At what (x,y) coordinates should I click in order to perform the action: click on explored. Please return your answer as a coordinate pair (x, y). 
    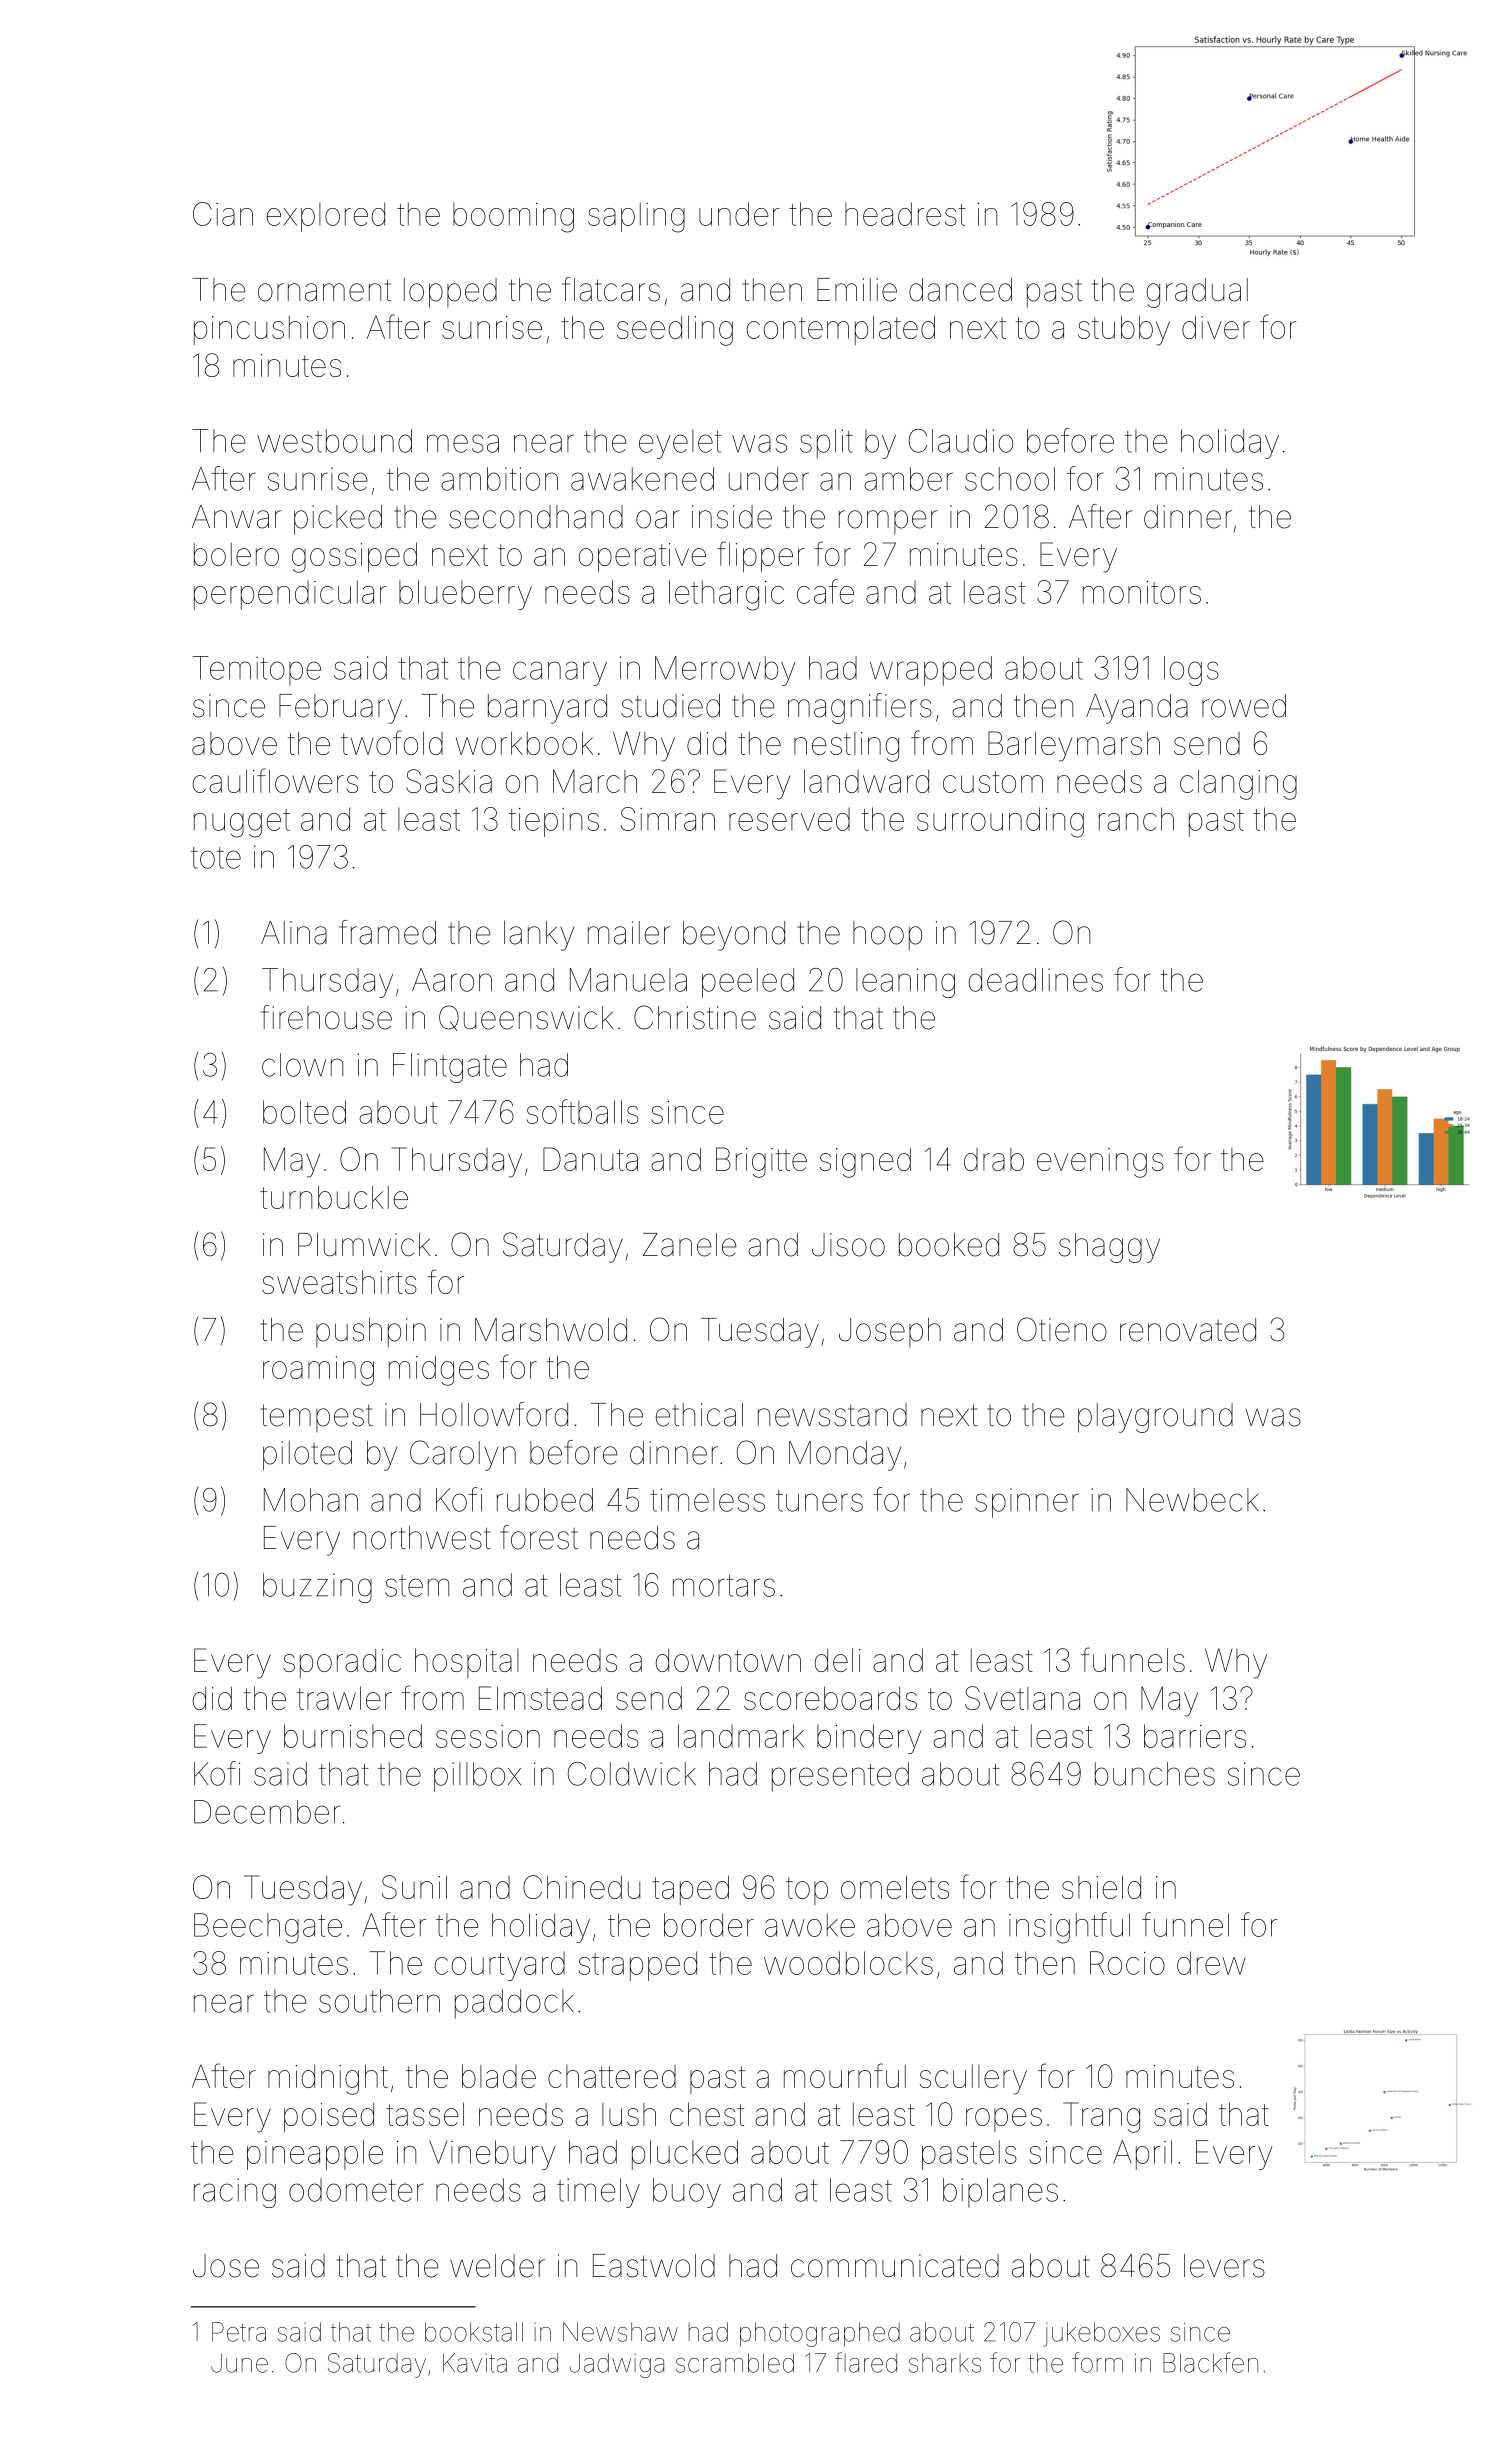
    Looking at the image, I should click on (326, 217).
